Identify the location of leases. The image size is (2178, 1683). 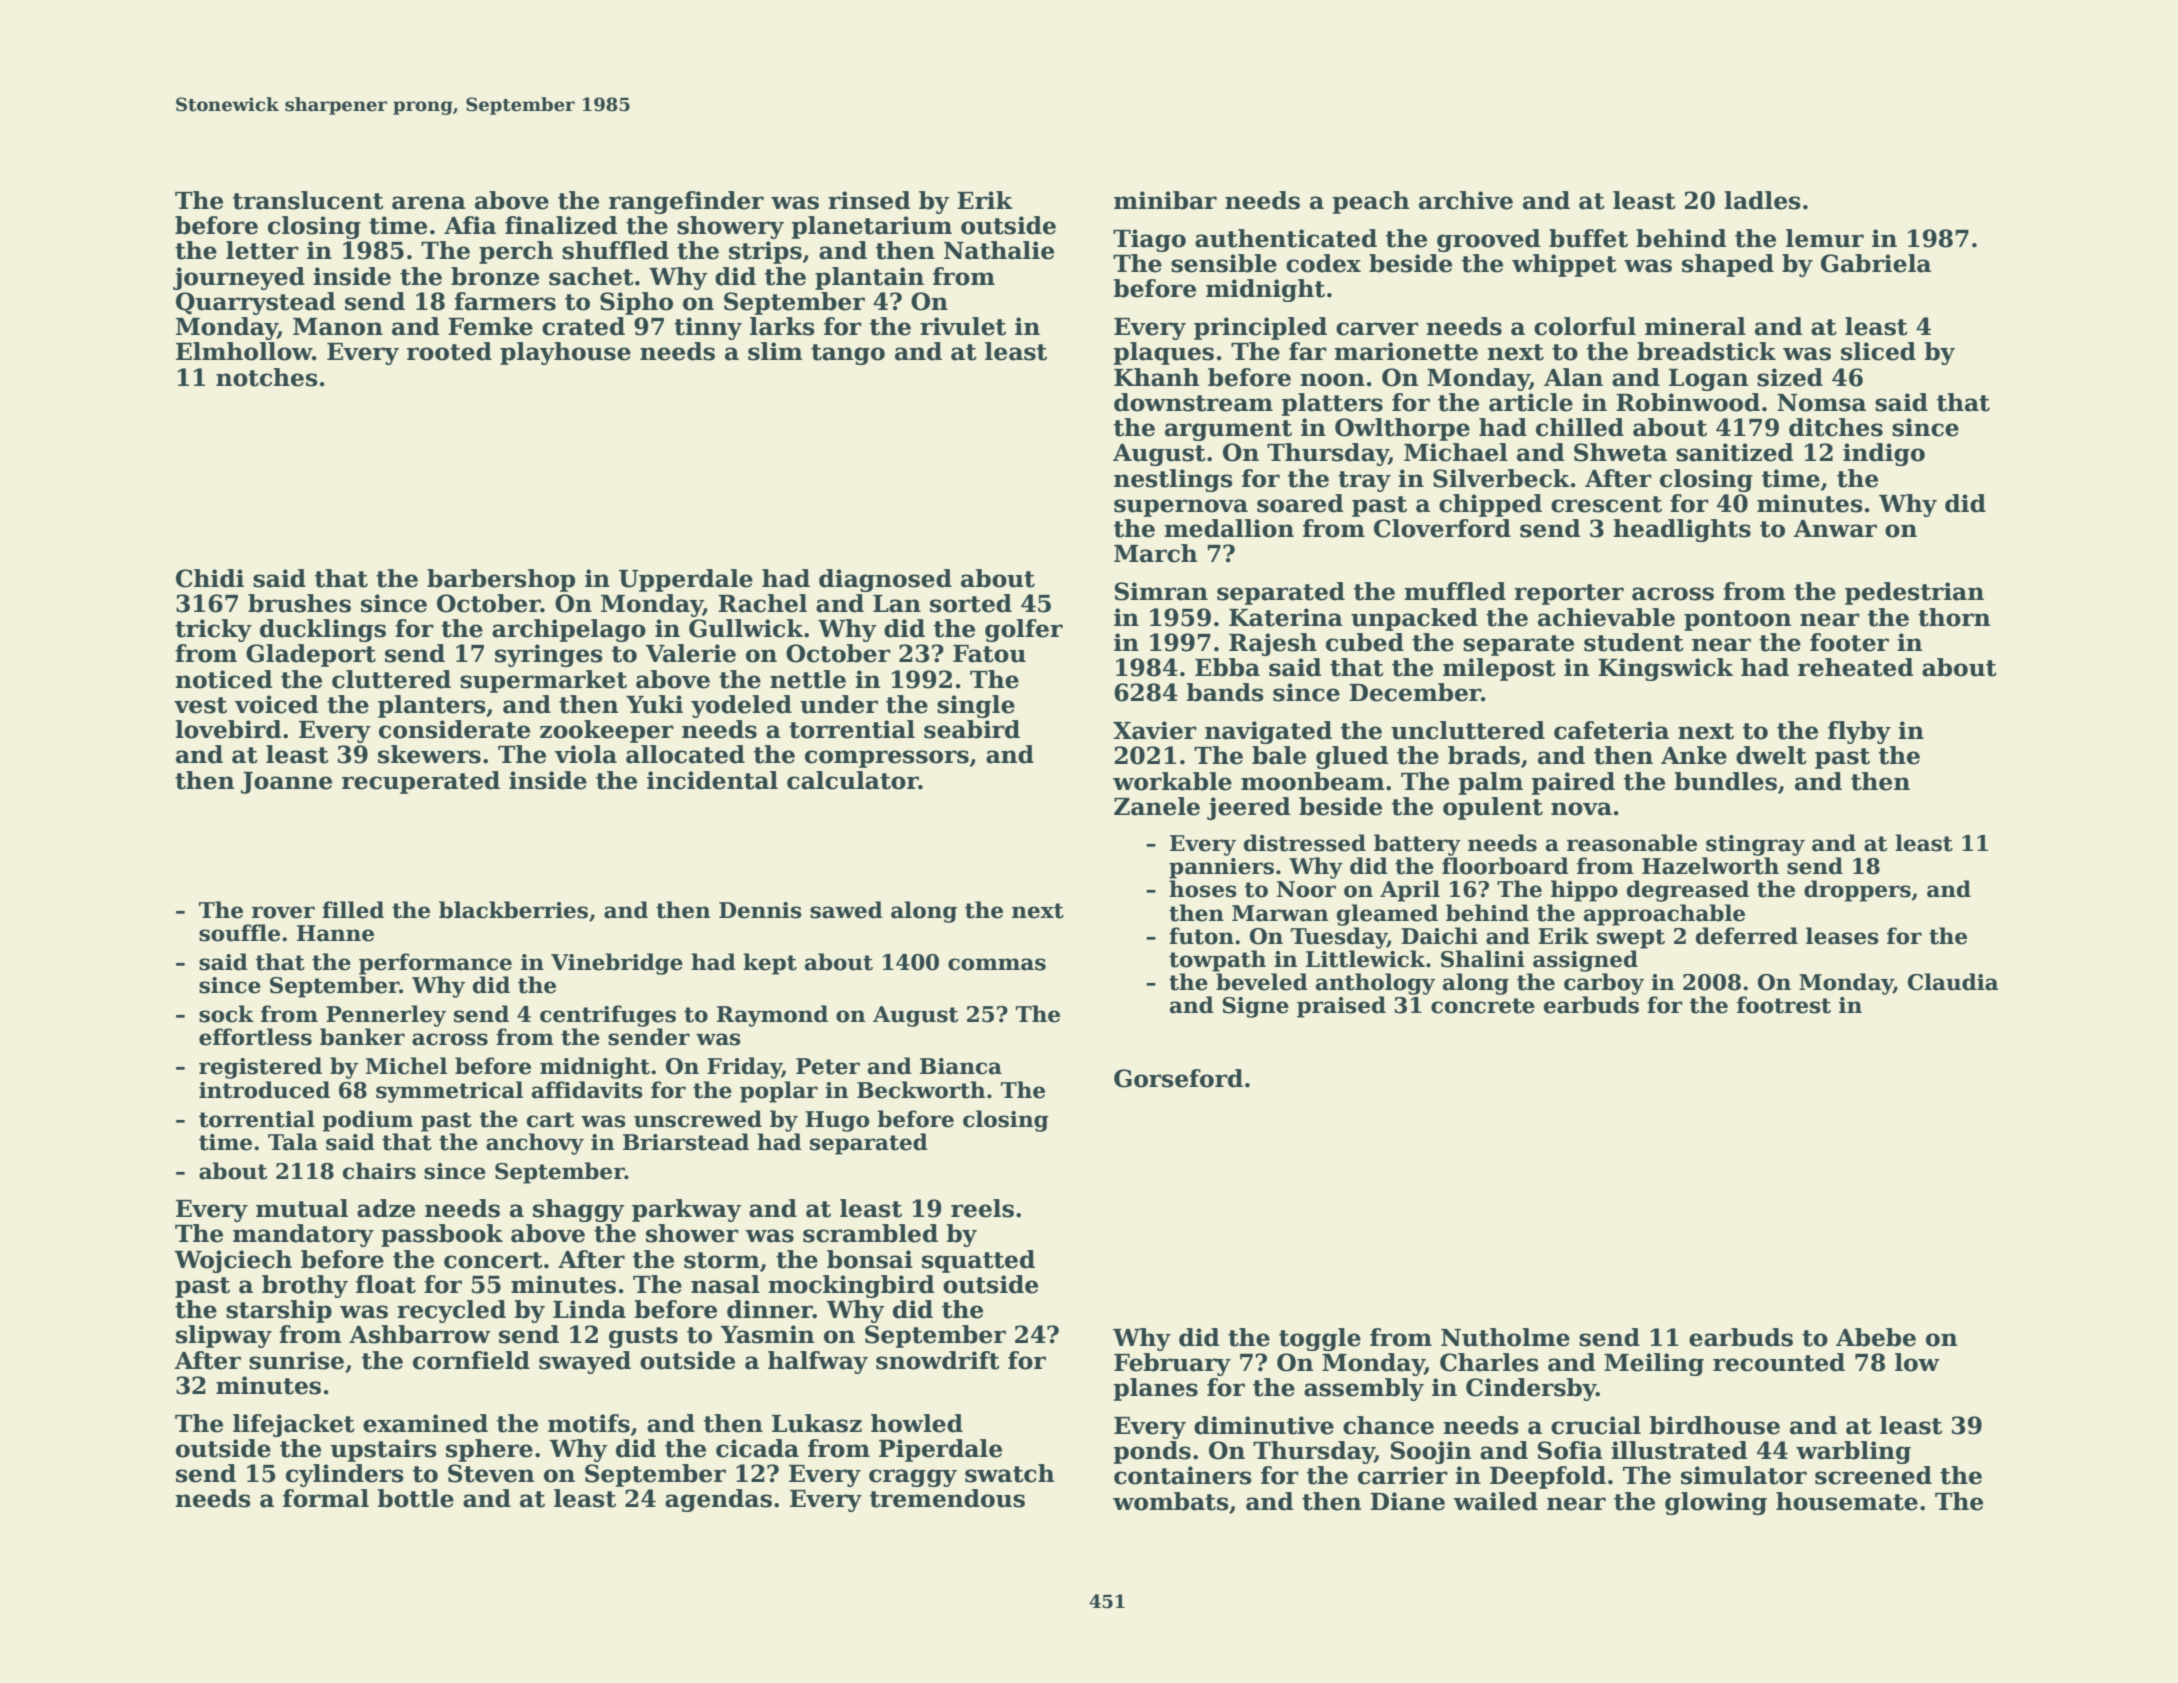
(1842, 936).
